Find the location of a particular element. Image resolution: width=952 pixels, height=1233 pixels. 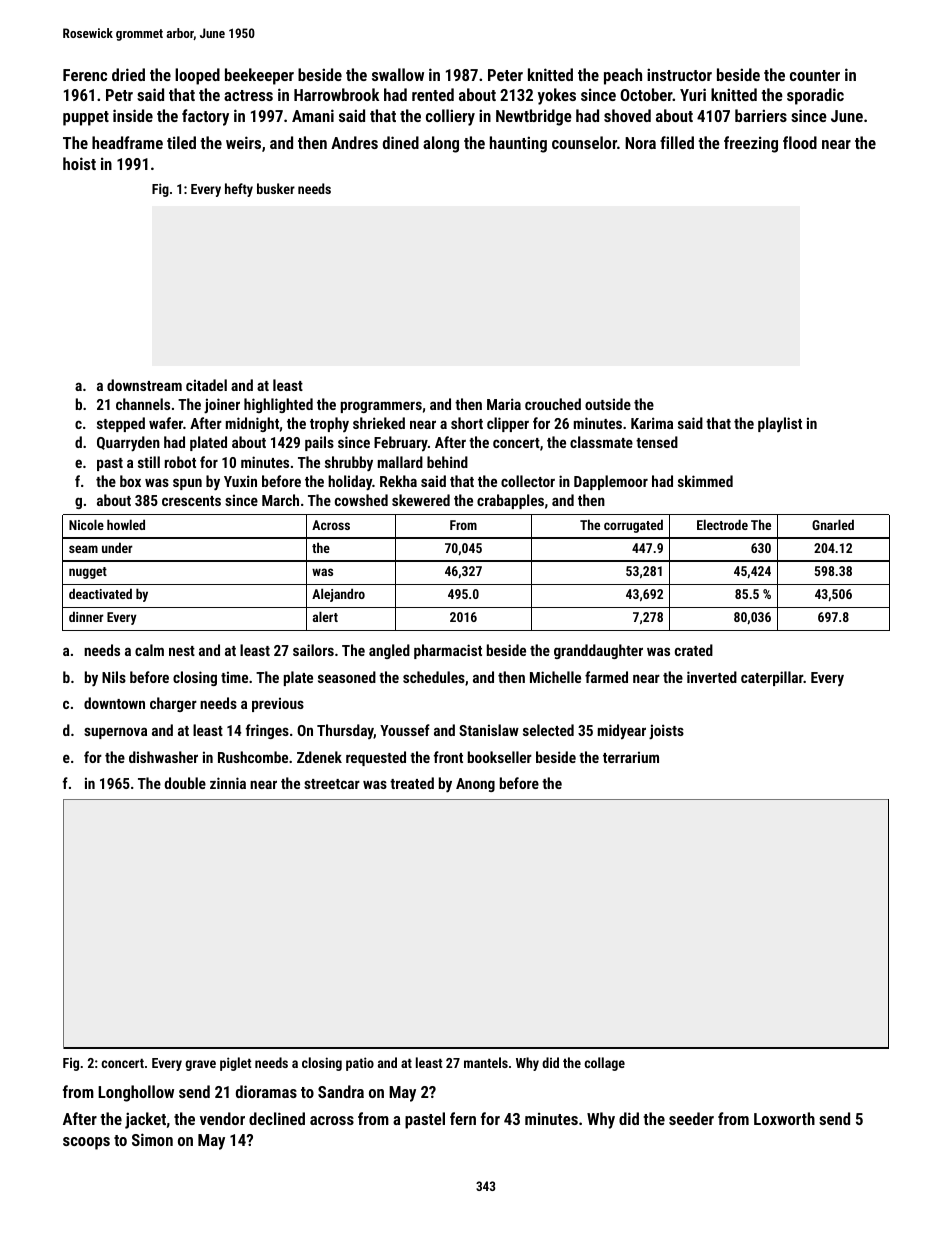

instructor is located at coordinates (679, 74).
